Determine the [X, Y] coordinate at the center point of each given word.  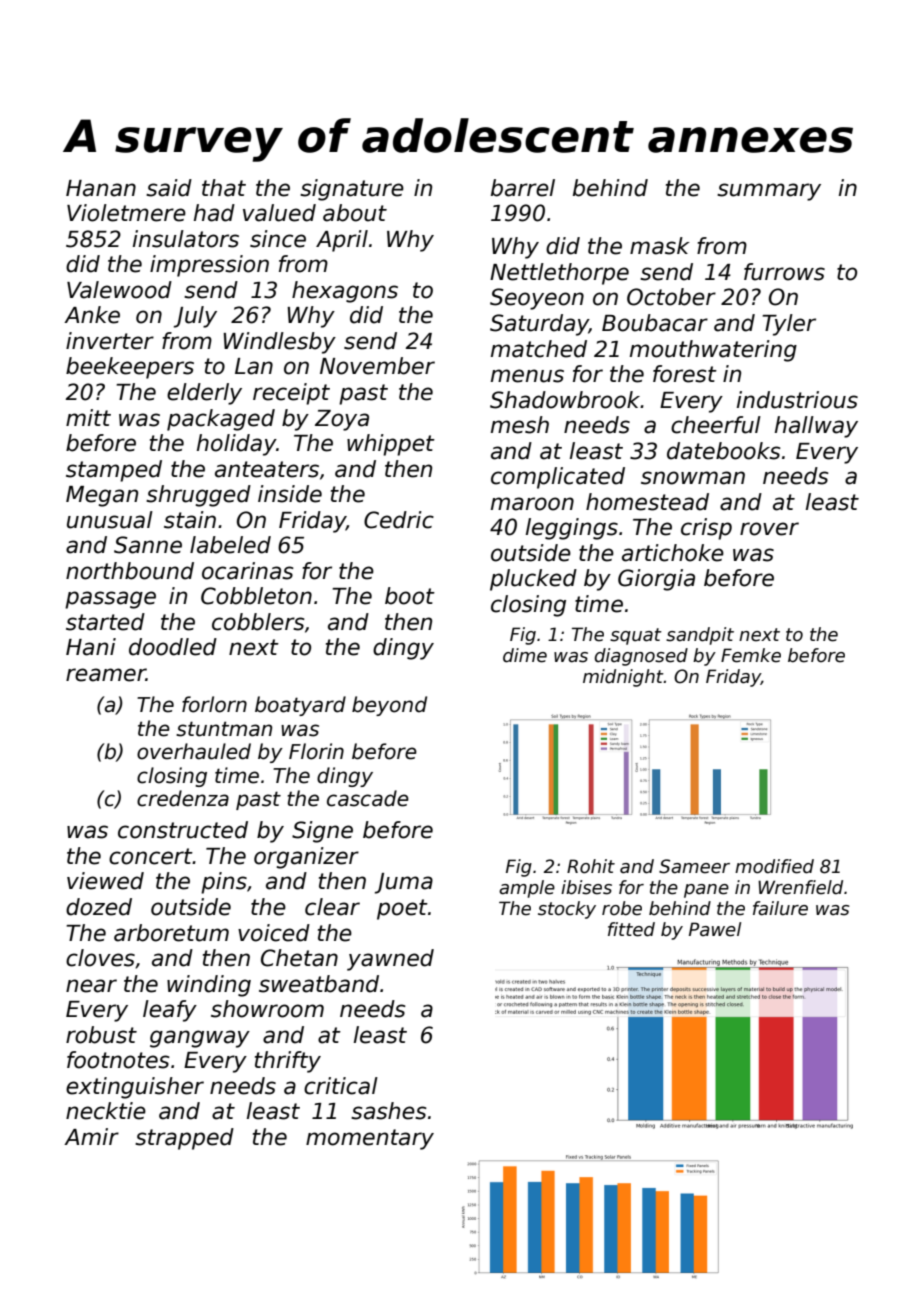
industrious [797, 400]
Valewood [119, 290]
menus [527, 376]
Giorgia [656, 580]
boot [410, 596]
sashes [389, 1111]
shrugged [198, 496]
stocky [567, 910]
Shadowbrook [565, 400]
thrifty [288, 1062]
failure [780, 908]
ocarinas [248, 571]
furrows [784, 272]
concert [151, 856]
